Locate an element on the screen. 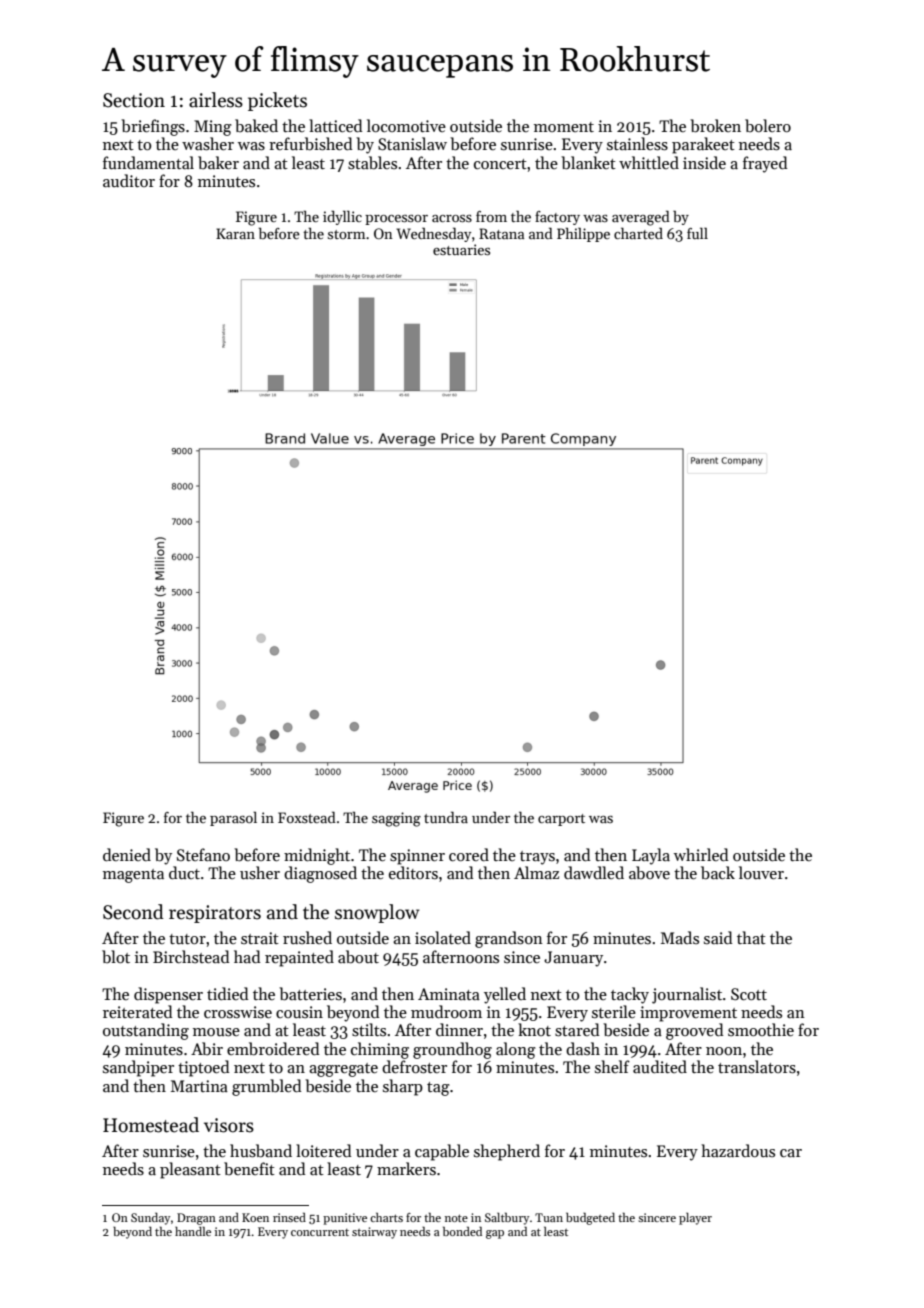  Karan is located at coordinates (235, 233).
